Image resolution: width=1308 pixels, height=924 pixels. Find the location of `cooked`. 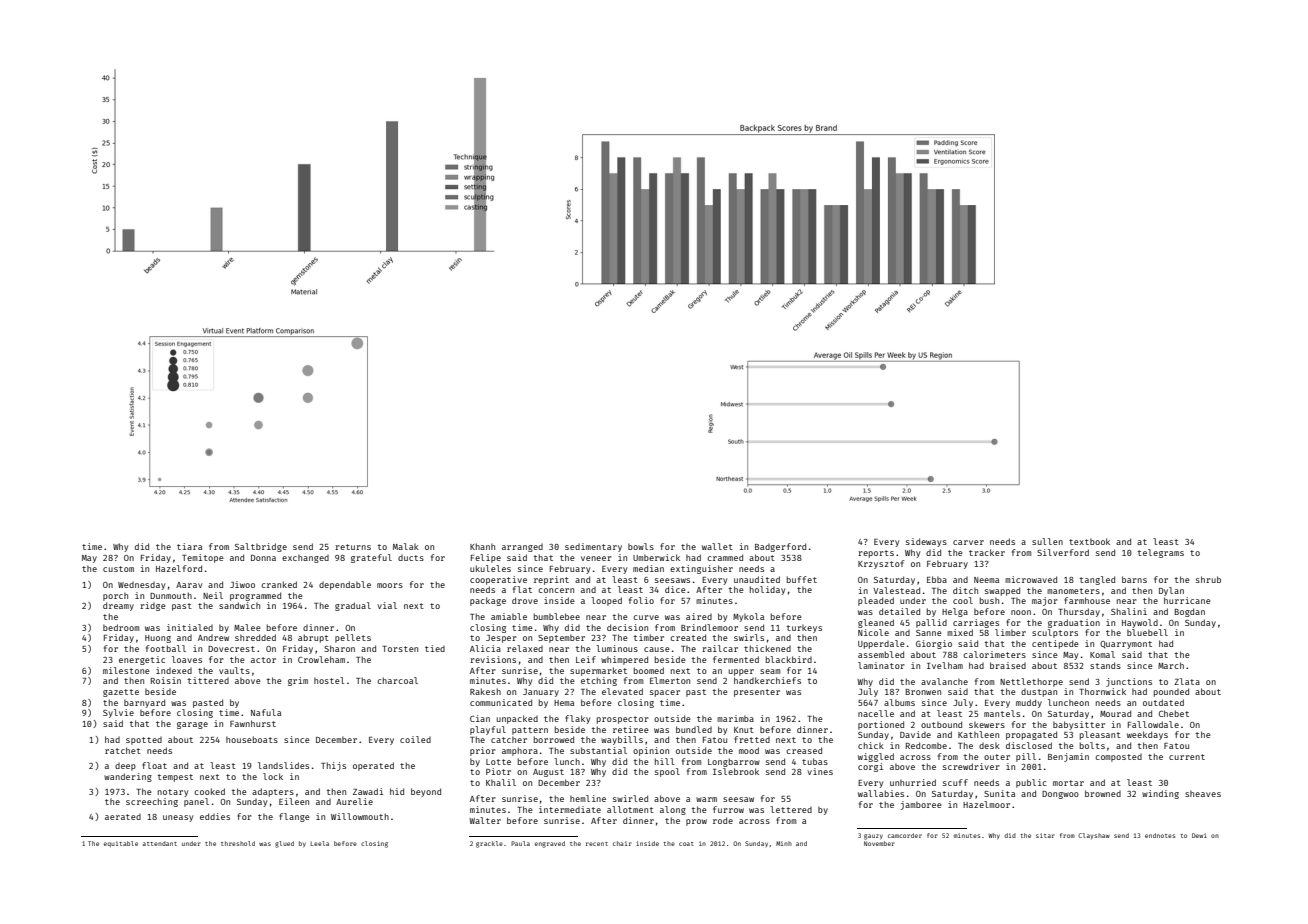

cooked is located at coordinates (209, 791).
